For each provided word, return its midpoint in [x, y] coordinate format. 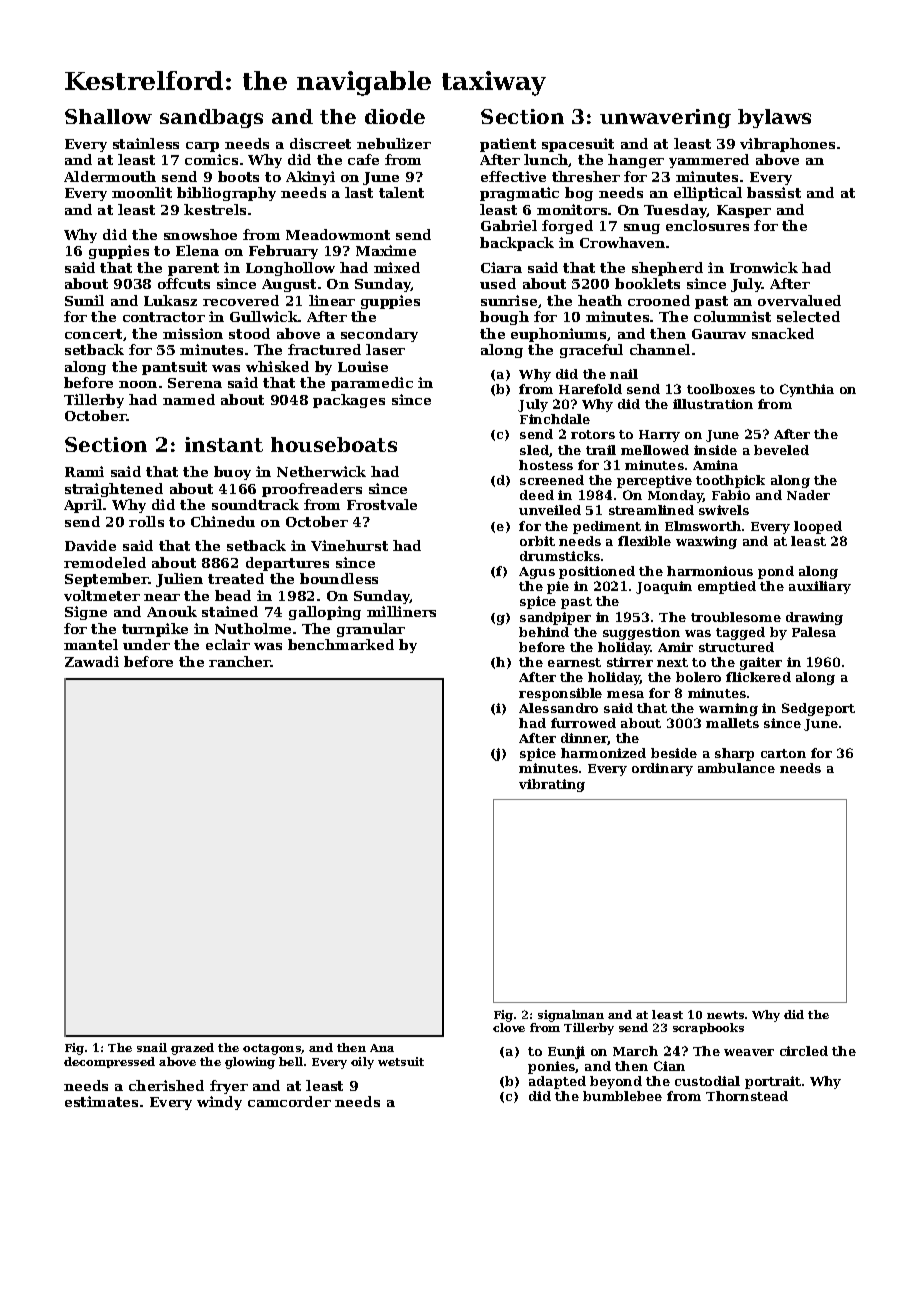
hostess [546, 465]
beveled [781, 450]
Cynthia [807, 390]
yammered [709, 161]
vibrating [552, 785]
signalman [571, 1016]
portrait [773, 1082]
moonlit [142, 192]
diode [395, 116]
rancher [240, 661]
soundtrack [255, 504]
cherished [166, 1085]
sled [534, 450]
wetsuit [401, 1061]
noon [138, 384]
